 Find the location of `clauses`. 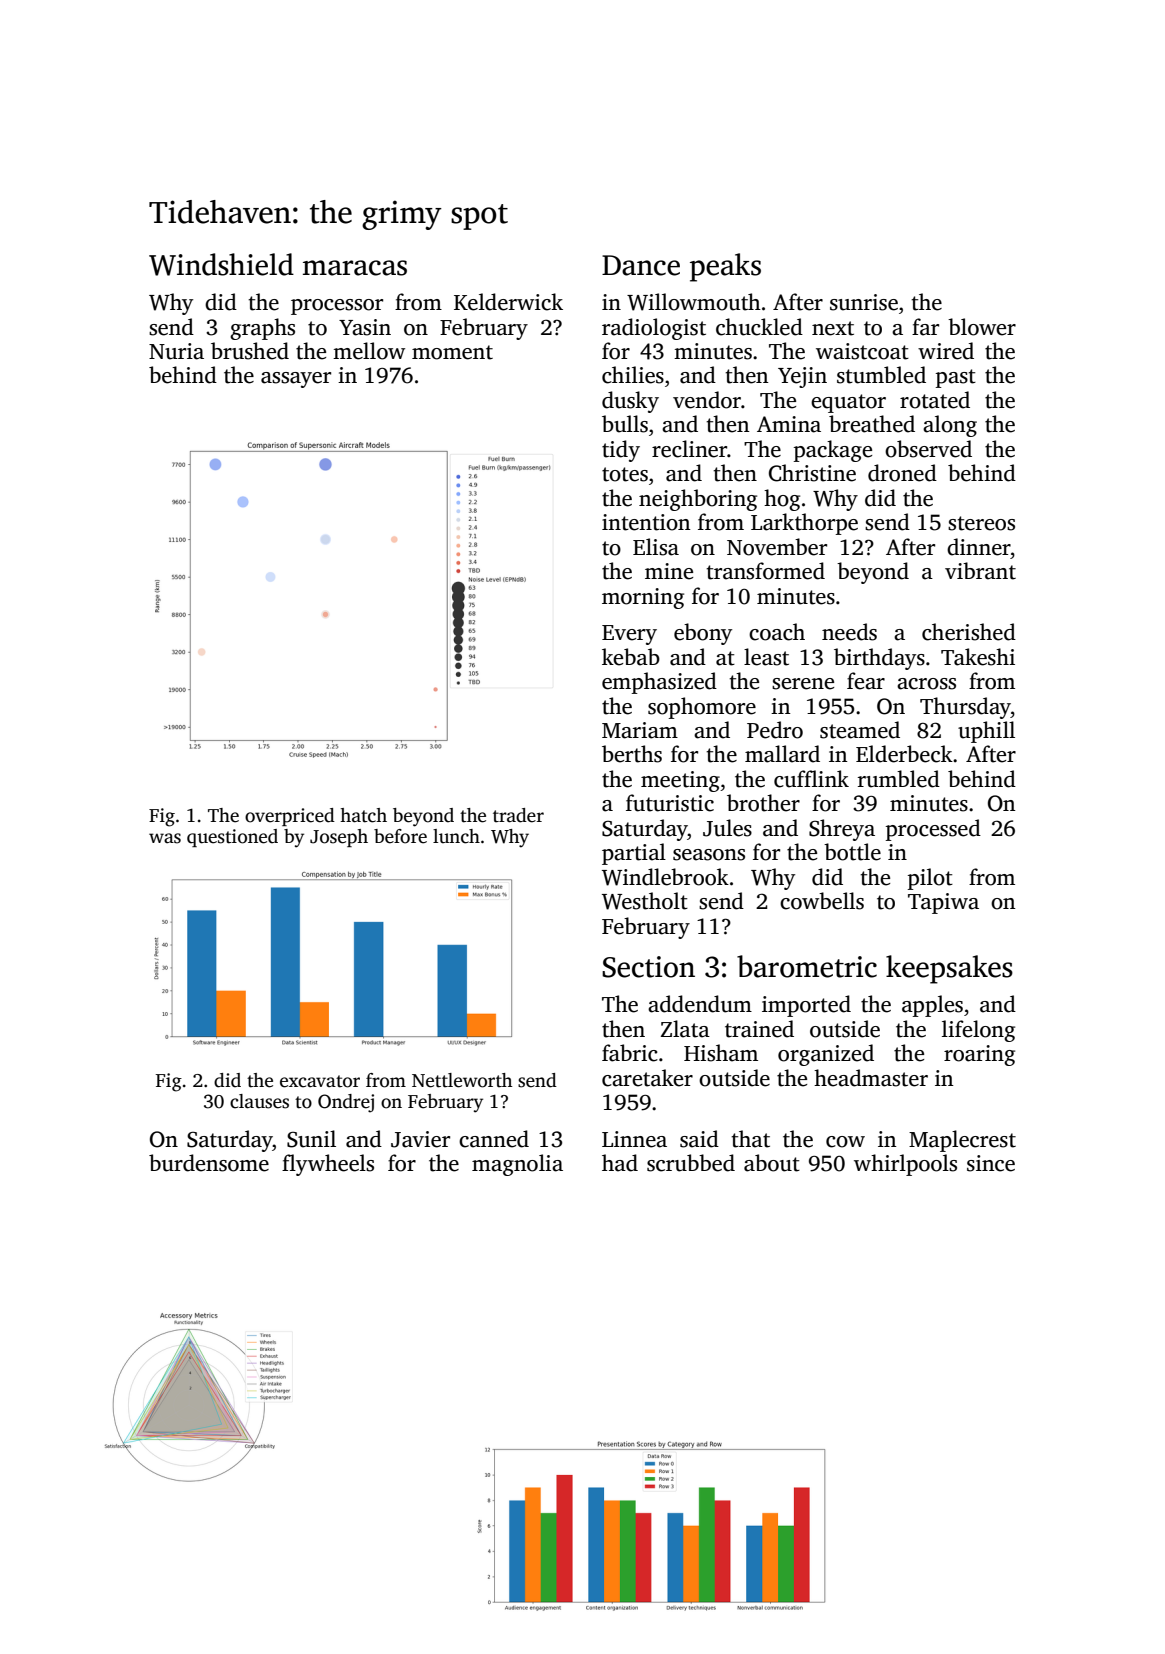

clauses is located at coordinates (259, 1101).
